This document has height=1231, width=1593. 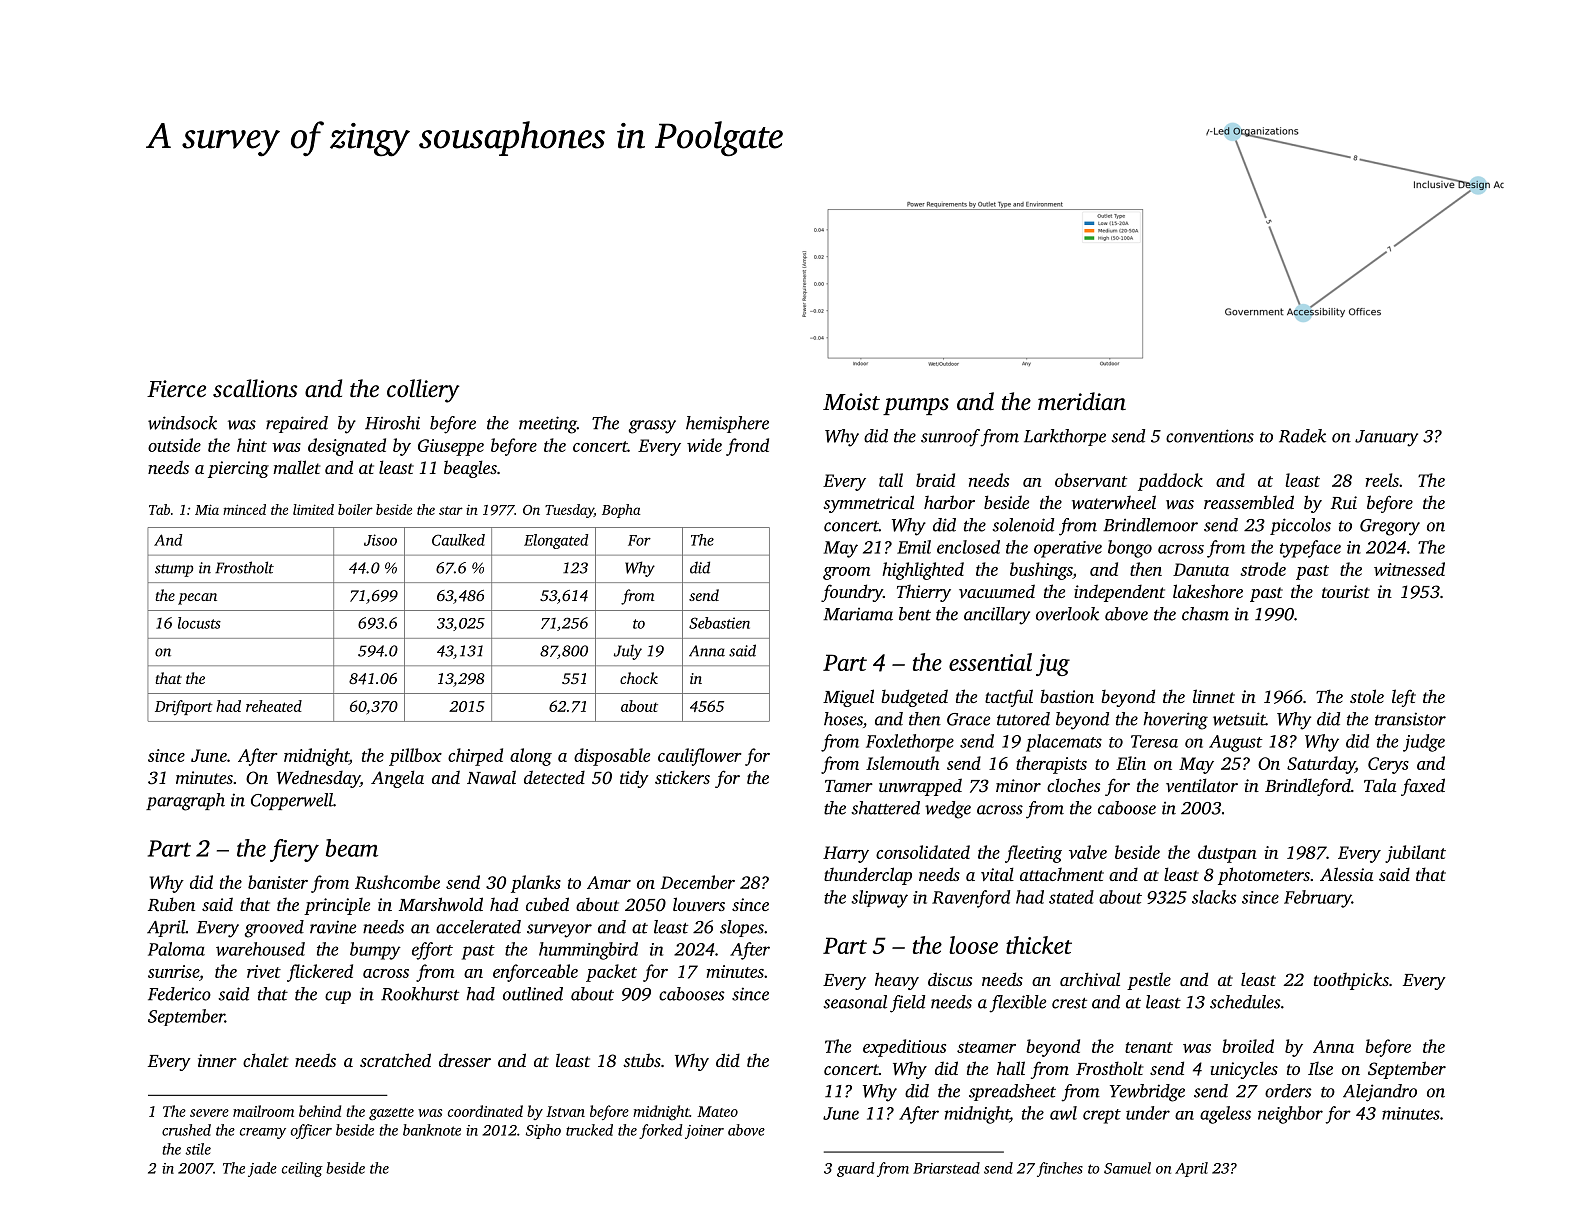 I want to click on shattered, so click(x=885, y=808).
